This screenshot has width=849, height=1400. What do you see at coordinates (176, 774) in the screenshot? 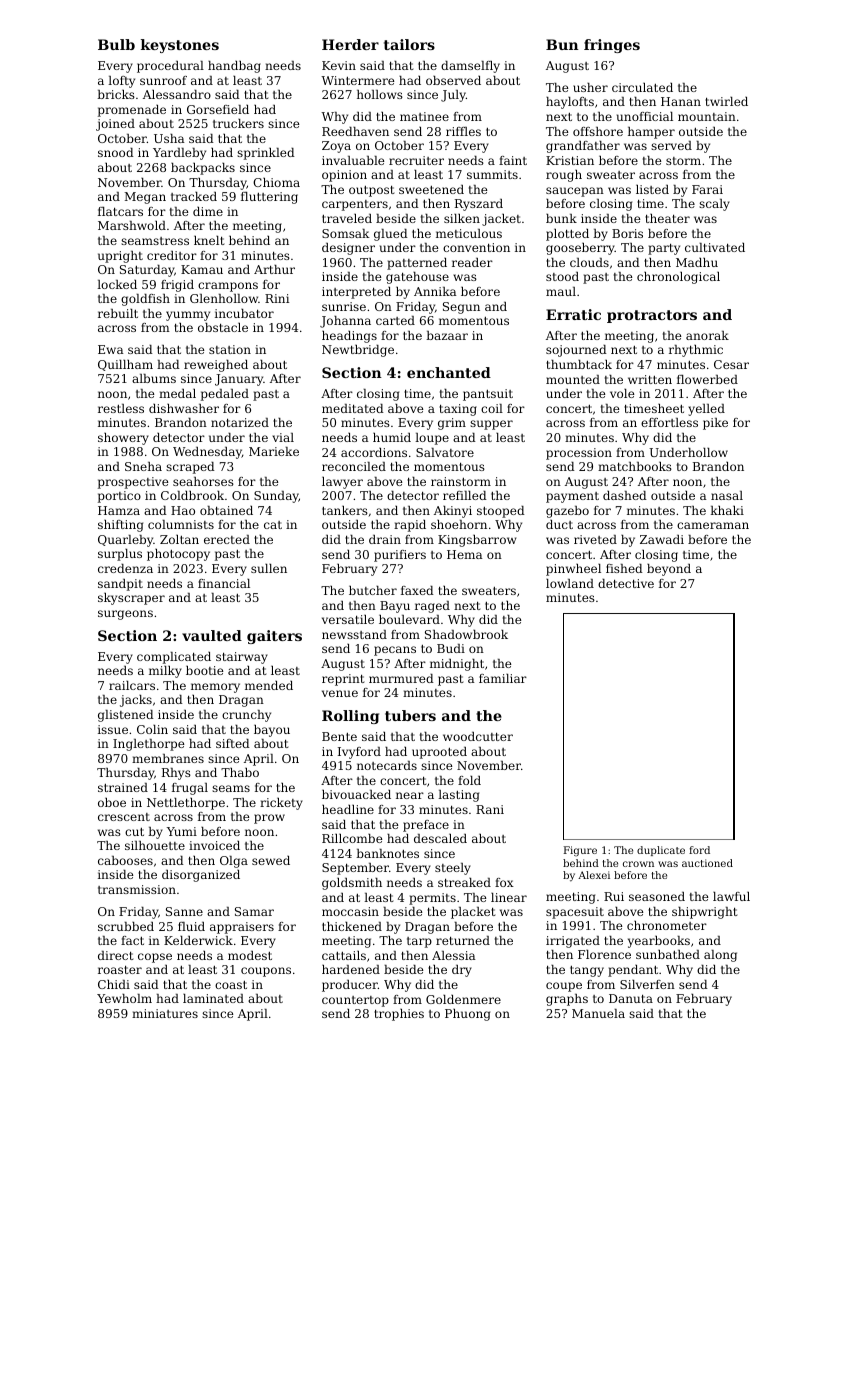
I see `Rhys` at bounding box center [176, 774].
